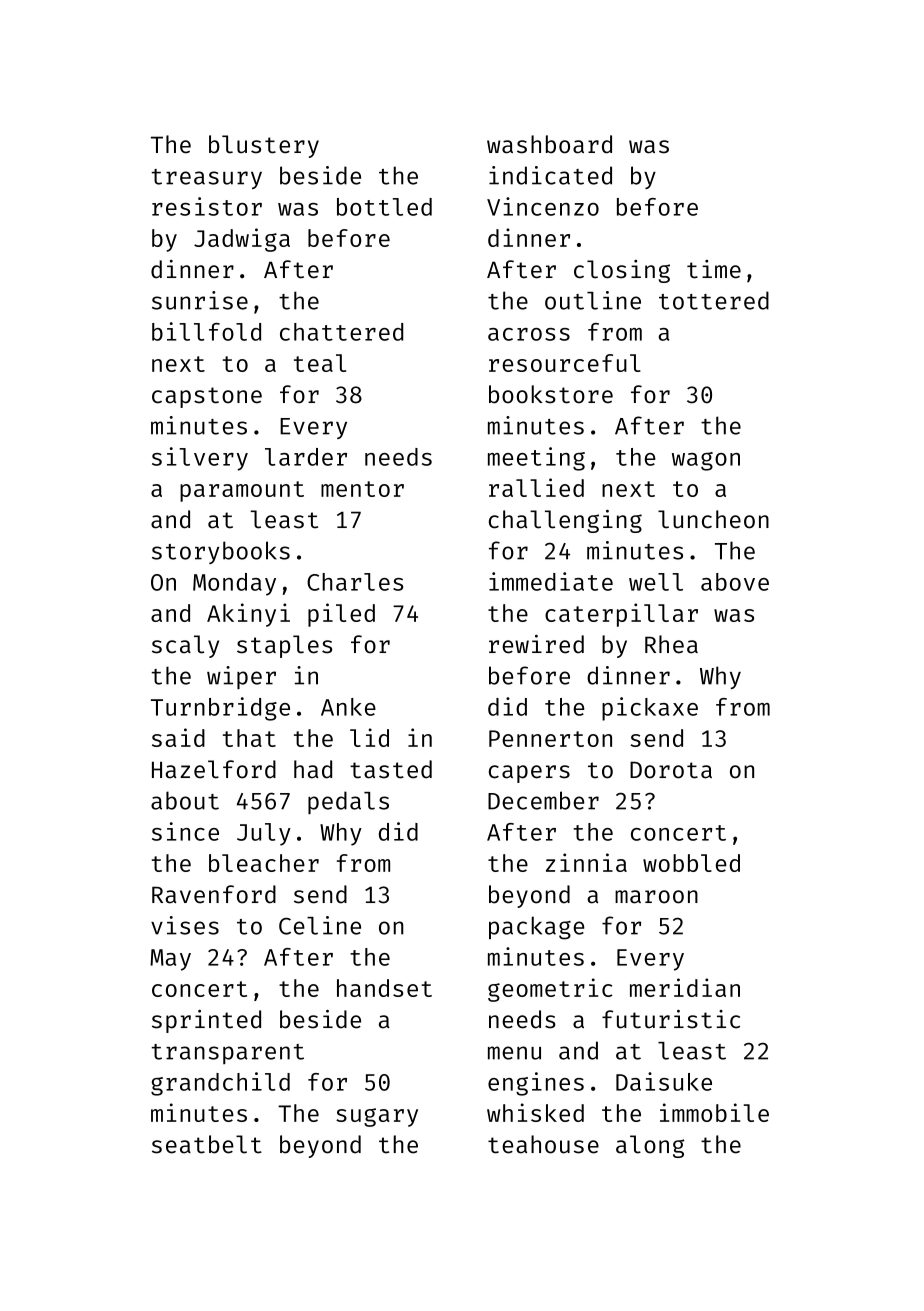 The height and width of the document is (1311, 924). Describe the element at coordinates (549, 144) in the document. I see `washboard` at that location.
